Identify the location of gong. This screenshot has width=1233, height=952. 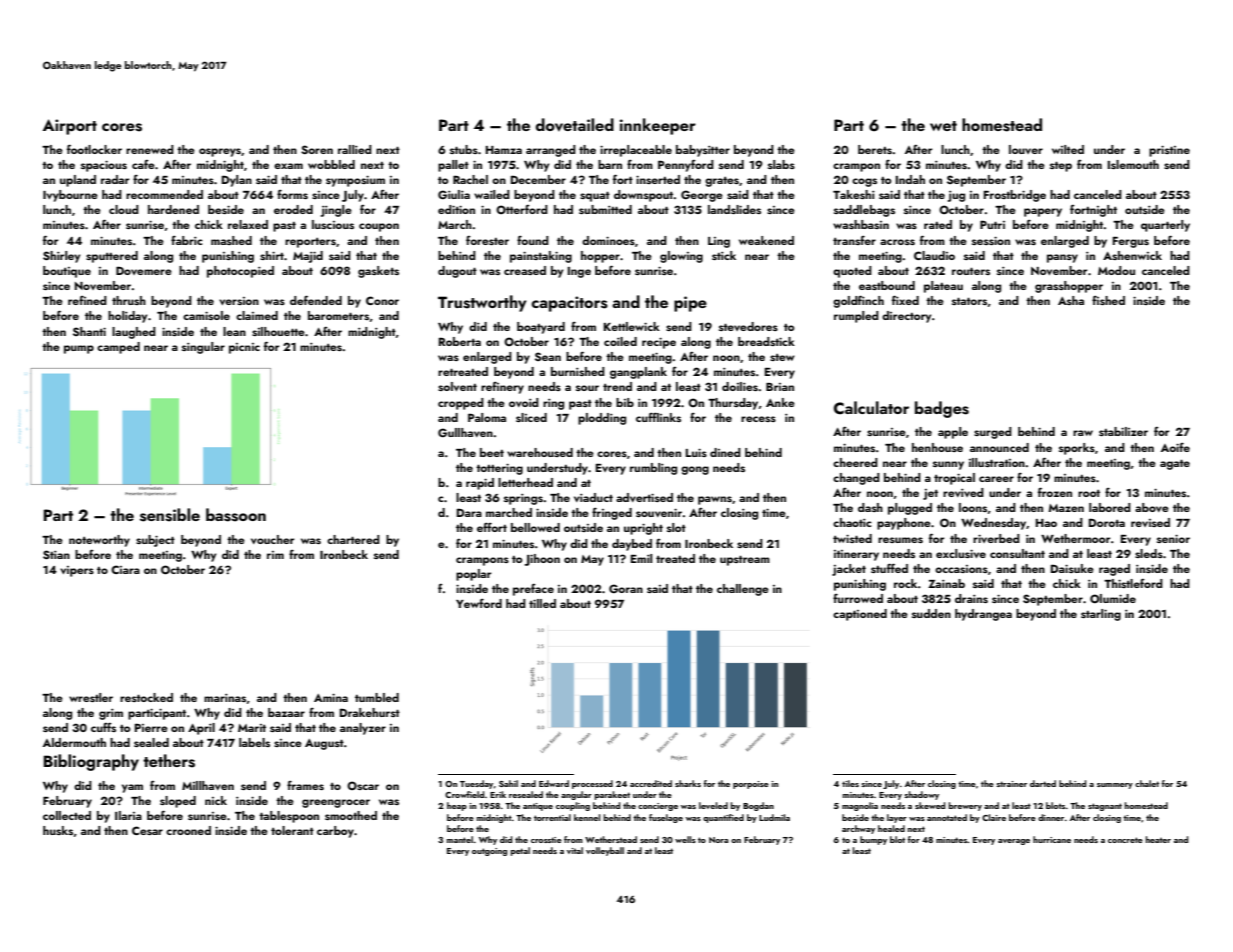
(695, 470).
